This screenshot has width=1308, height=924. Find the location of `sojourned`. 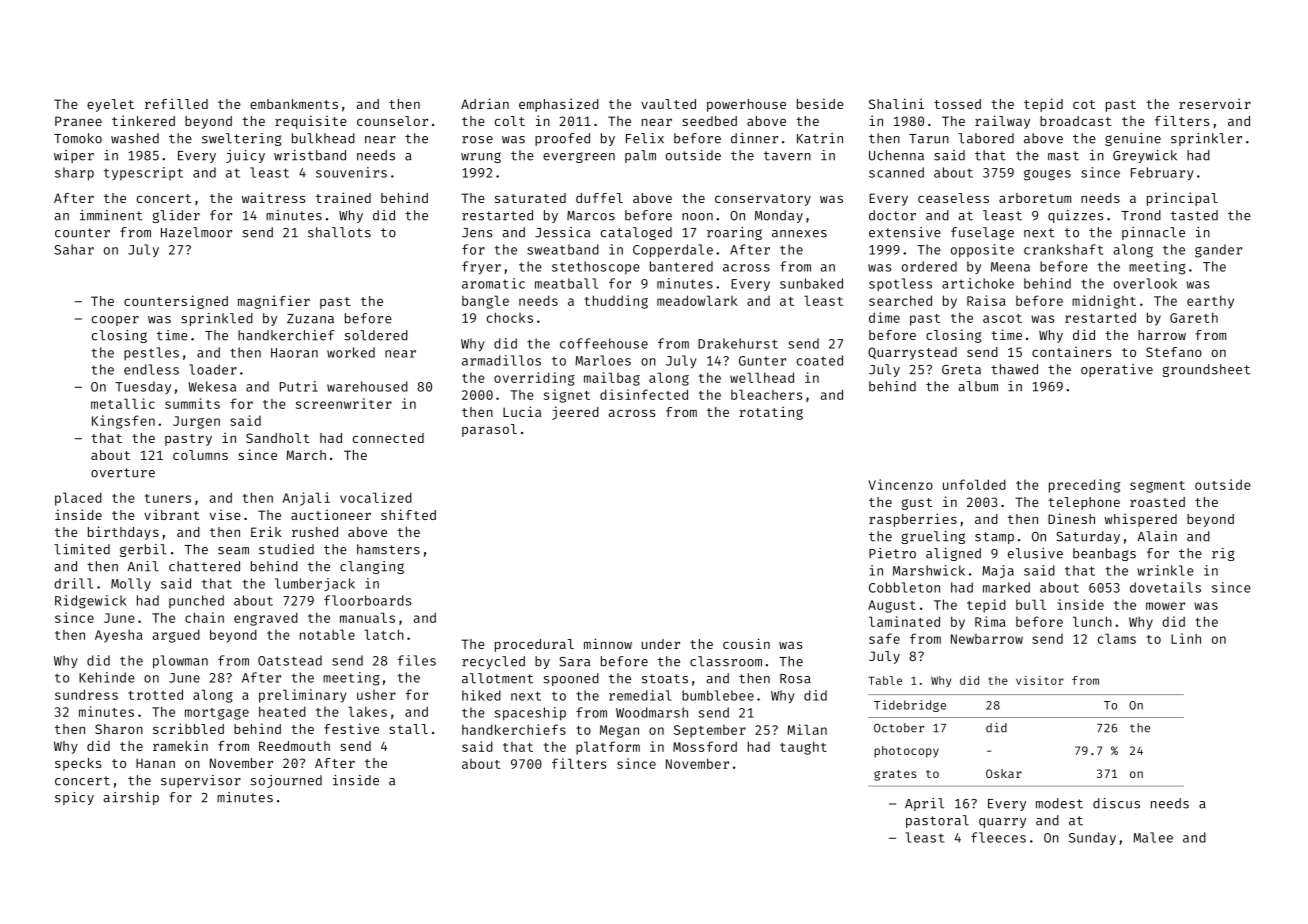

sojourned is located at coordinates (286, 781).
